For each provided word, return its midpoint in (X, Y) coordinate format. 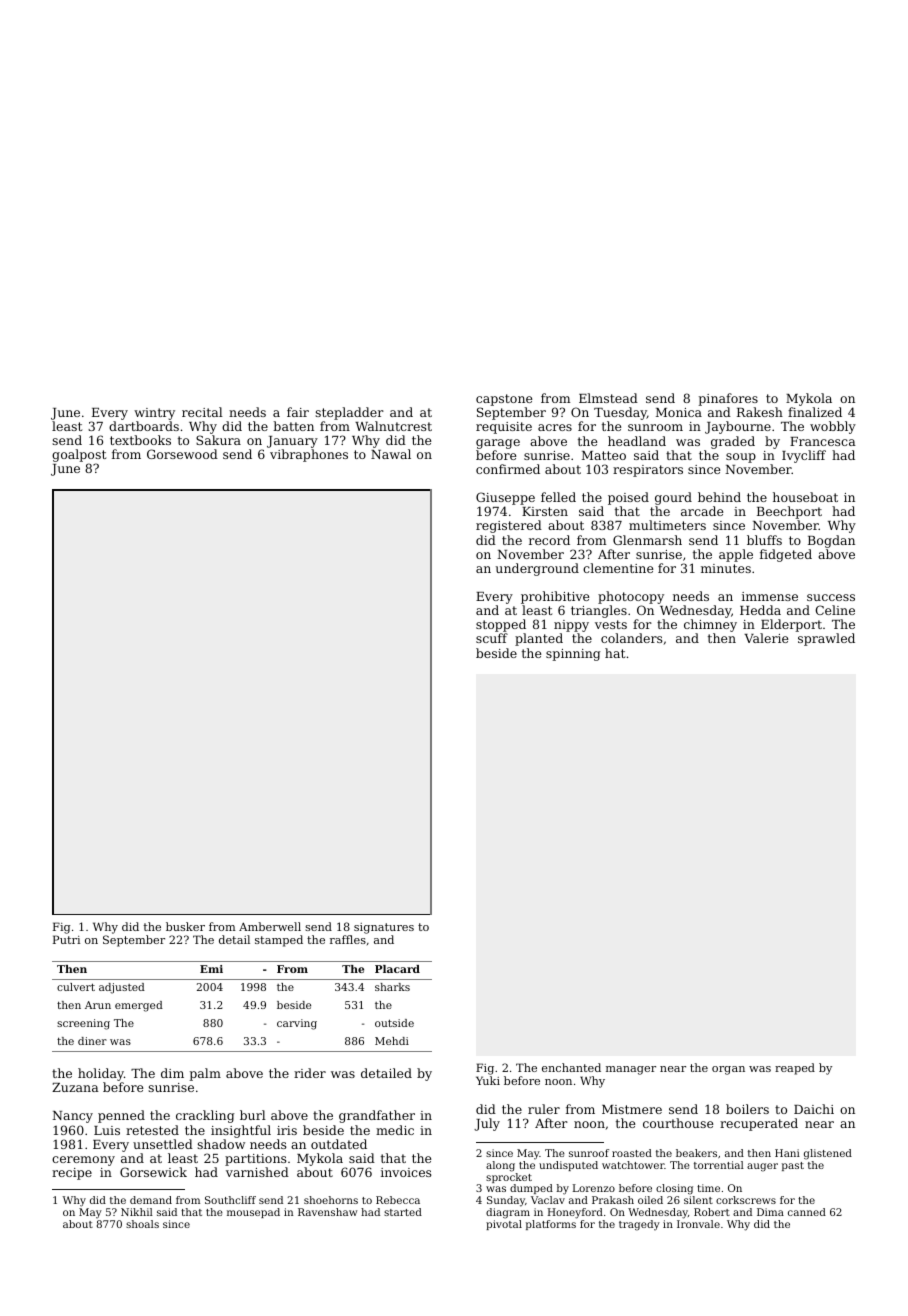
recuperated (759, 1124)
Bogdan (831, 541)
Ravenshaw (327, 1212)
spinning (573, 655)
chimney (710, 626)
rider (310, 1073)
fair (298, 412)
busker (185, 926)
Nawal (391, 454)
